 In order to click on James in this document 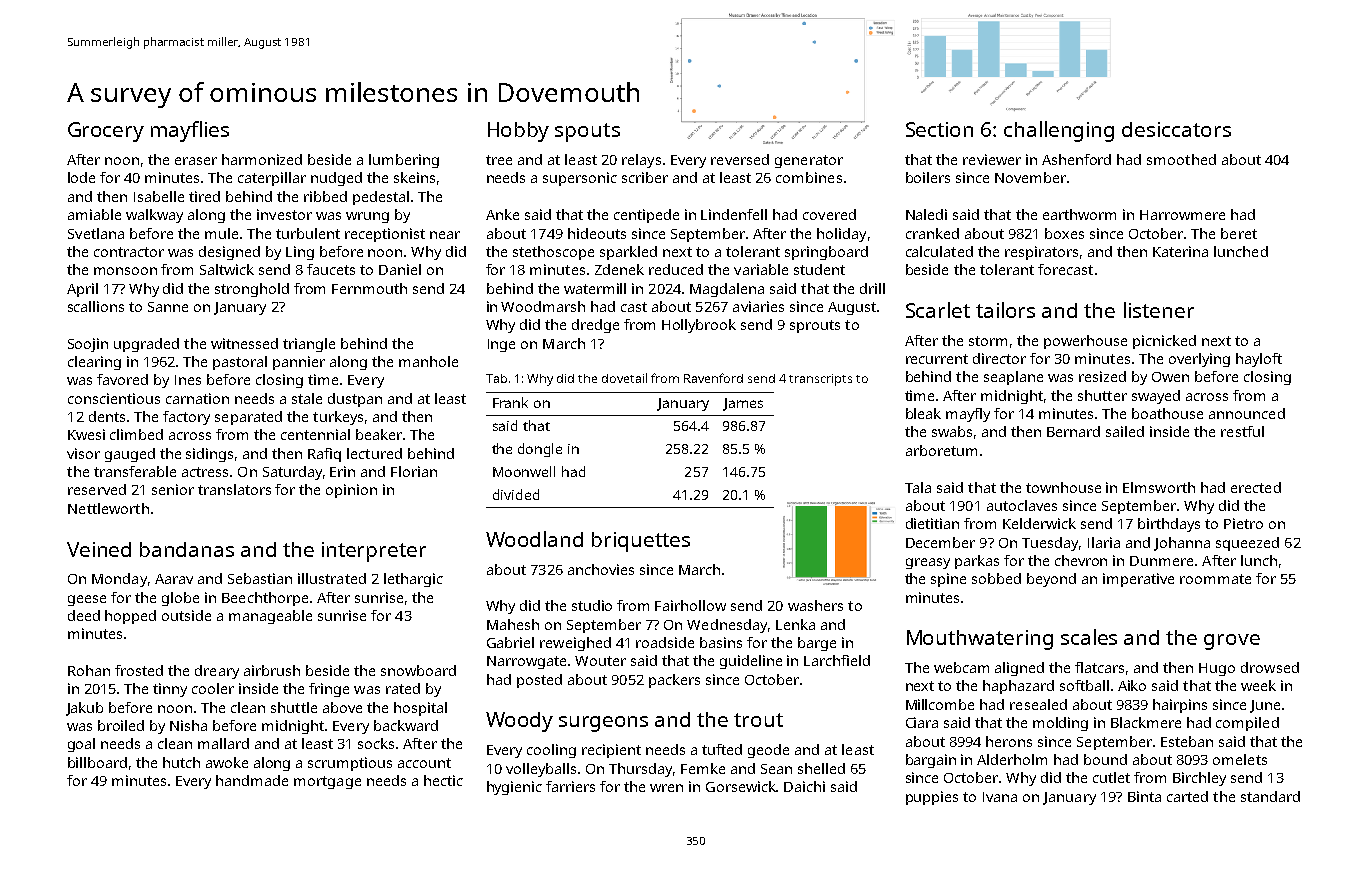, I will do `click(743, 404)`.
